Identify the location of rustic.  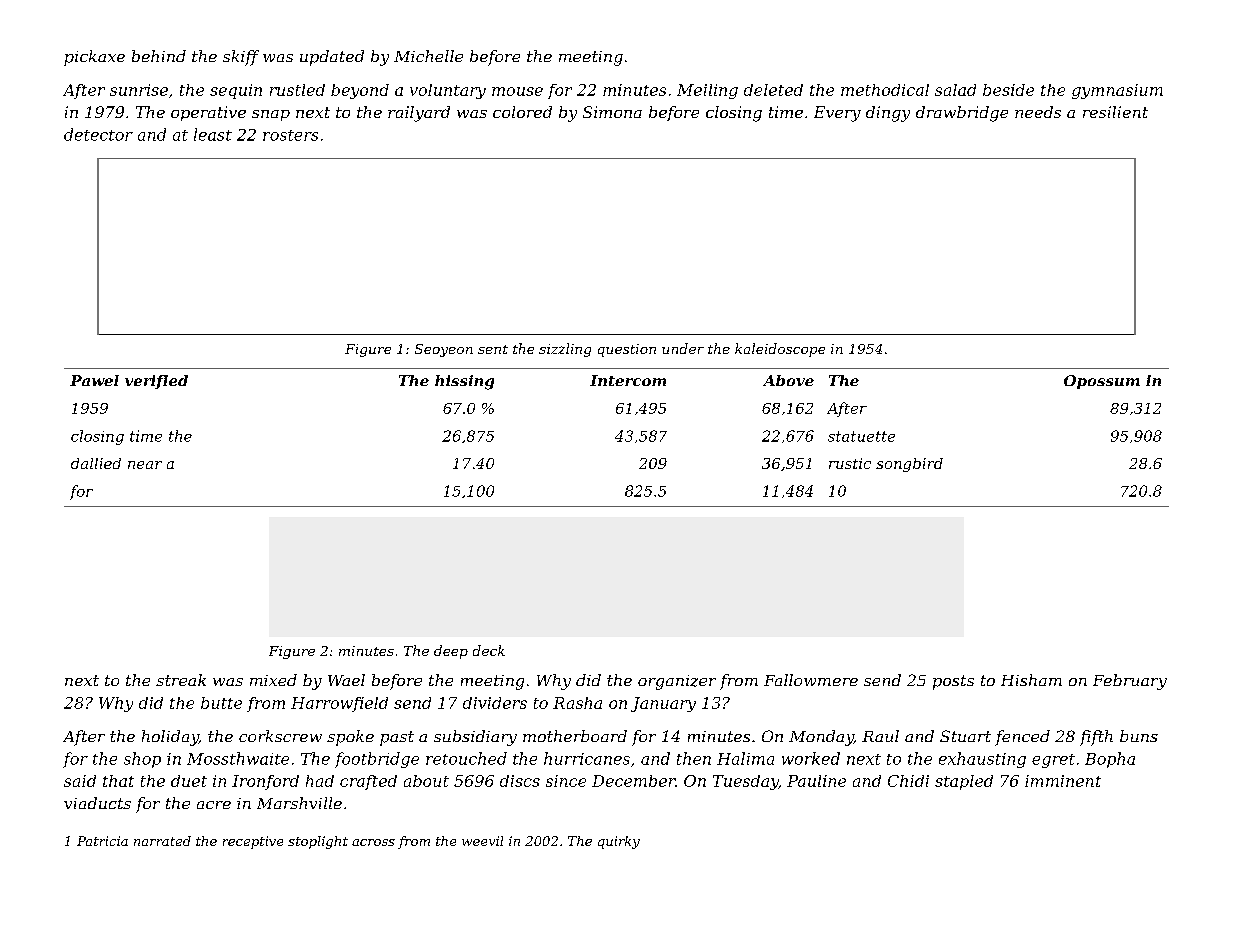
(850, 463).
